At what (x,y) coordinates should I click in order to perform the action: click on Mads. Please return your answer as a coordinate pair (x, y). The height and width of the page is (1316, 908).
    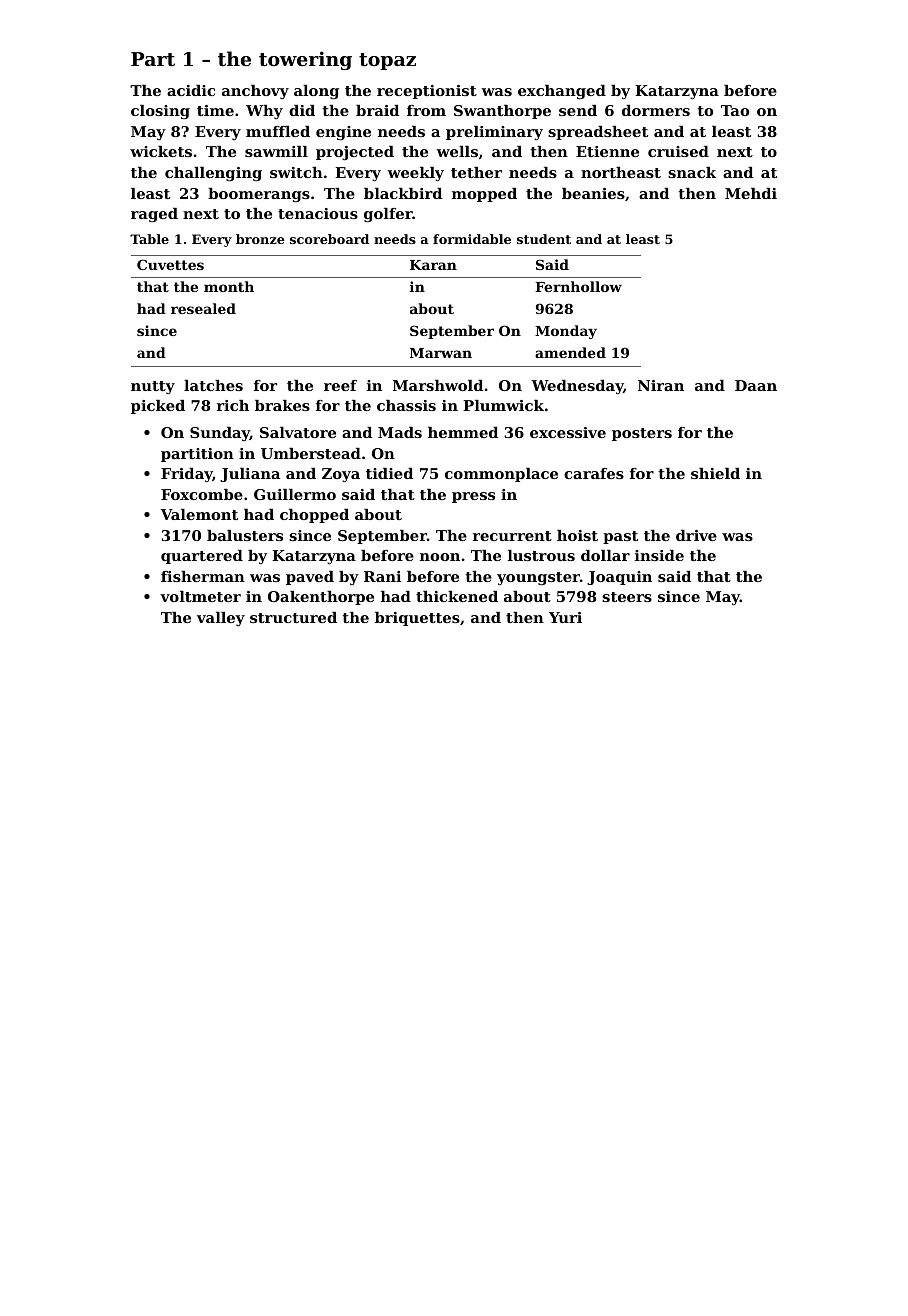
    Looking at the image, I should click on (400, 432).
